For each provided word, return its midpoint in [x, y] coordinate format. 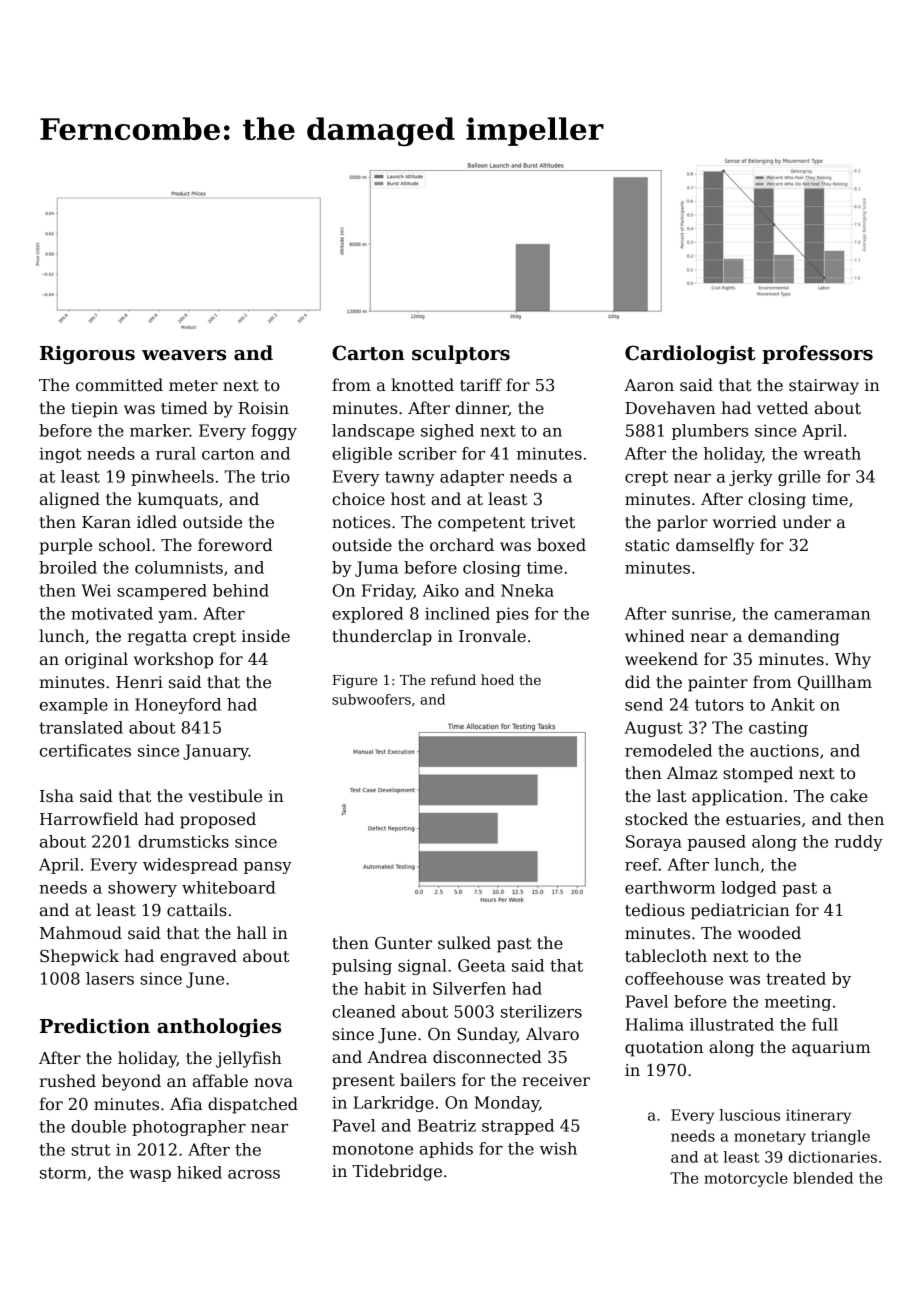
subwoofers [371, 699]
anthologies [219, 1027]
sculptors [461, 354]
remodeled [668, 750]
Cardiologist [690, 354]
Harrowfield [89, 819]
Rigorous [87, 354]
